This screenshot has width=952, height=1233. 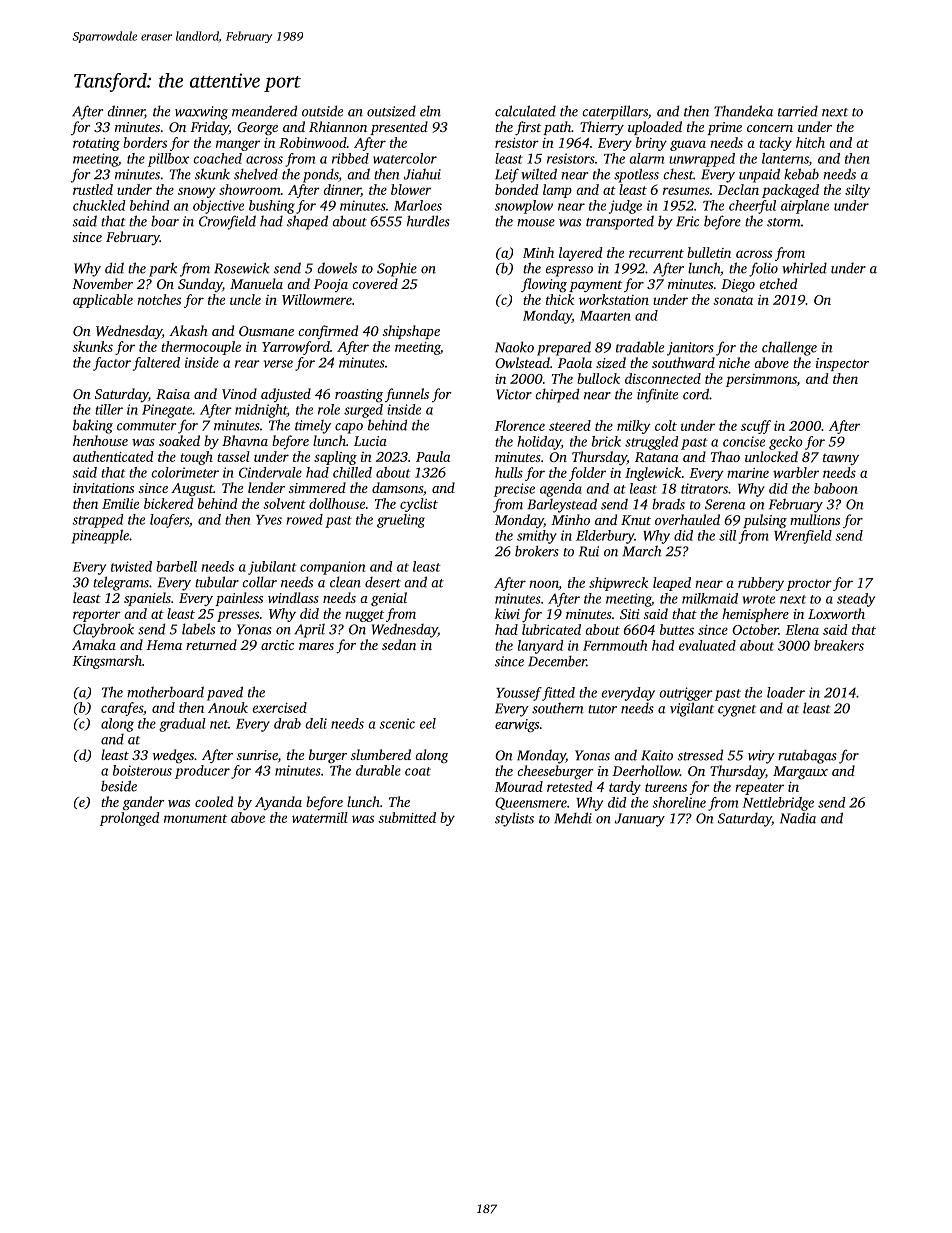 What do you see at coordinates (375, 283) in the screenshot?
I see `covered` at bounding box center [375, 283].
